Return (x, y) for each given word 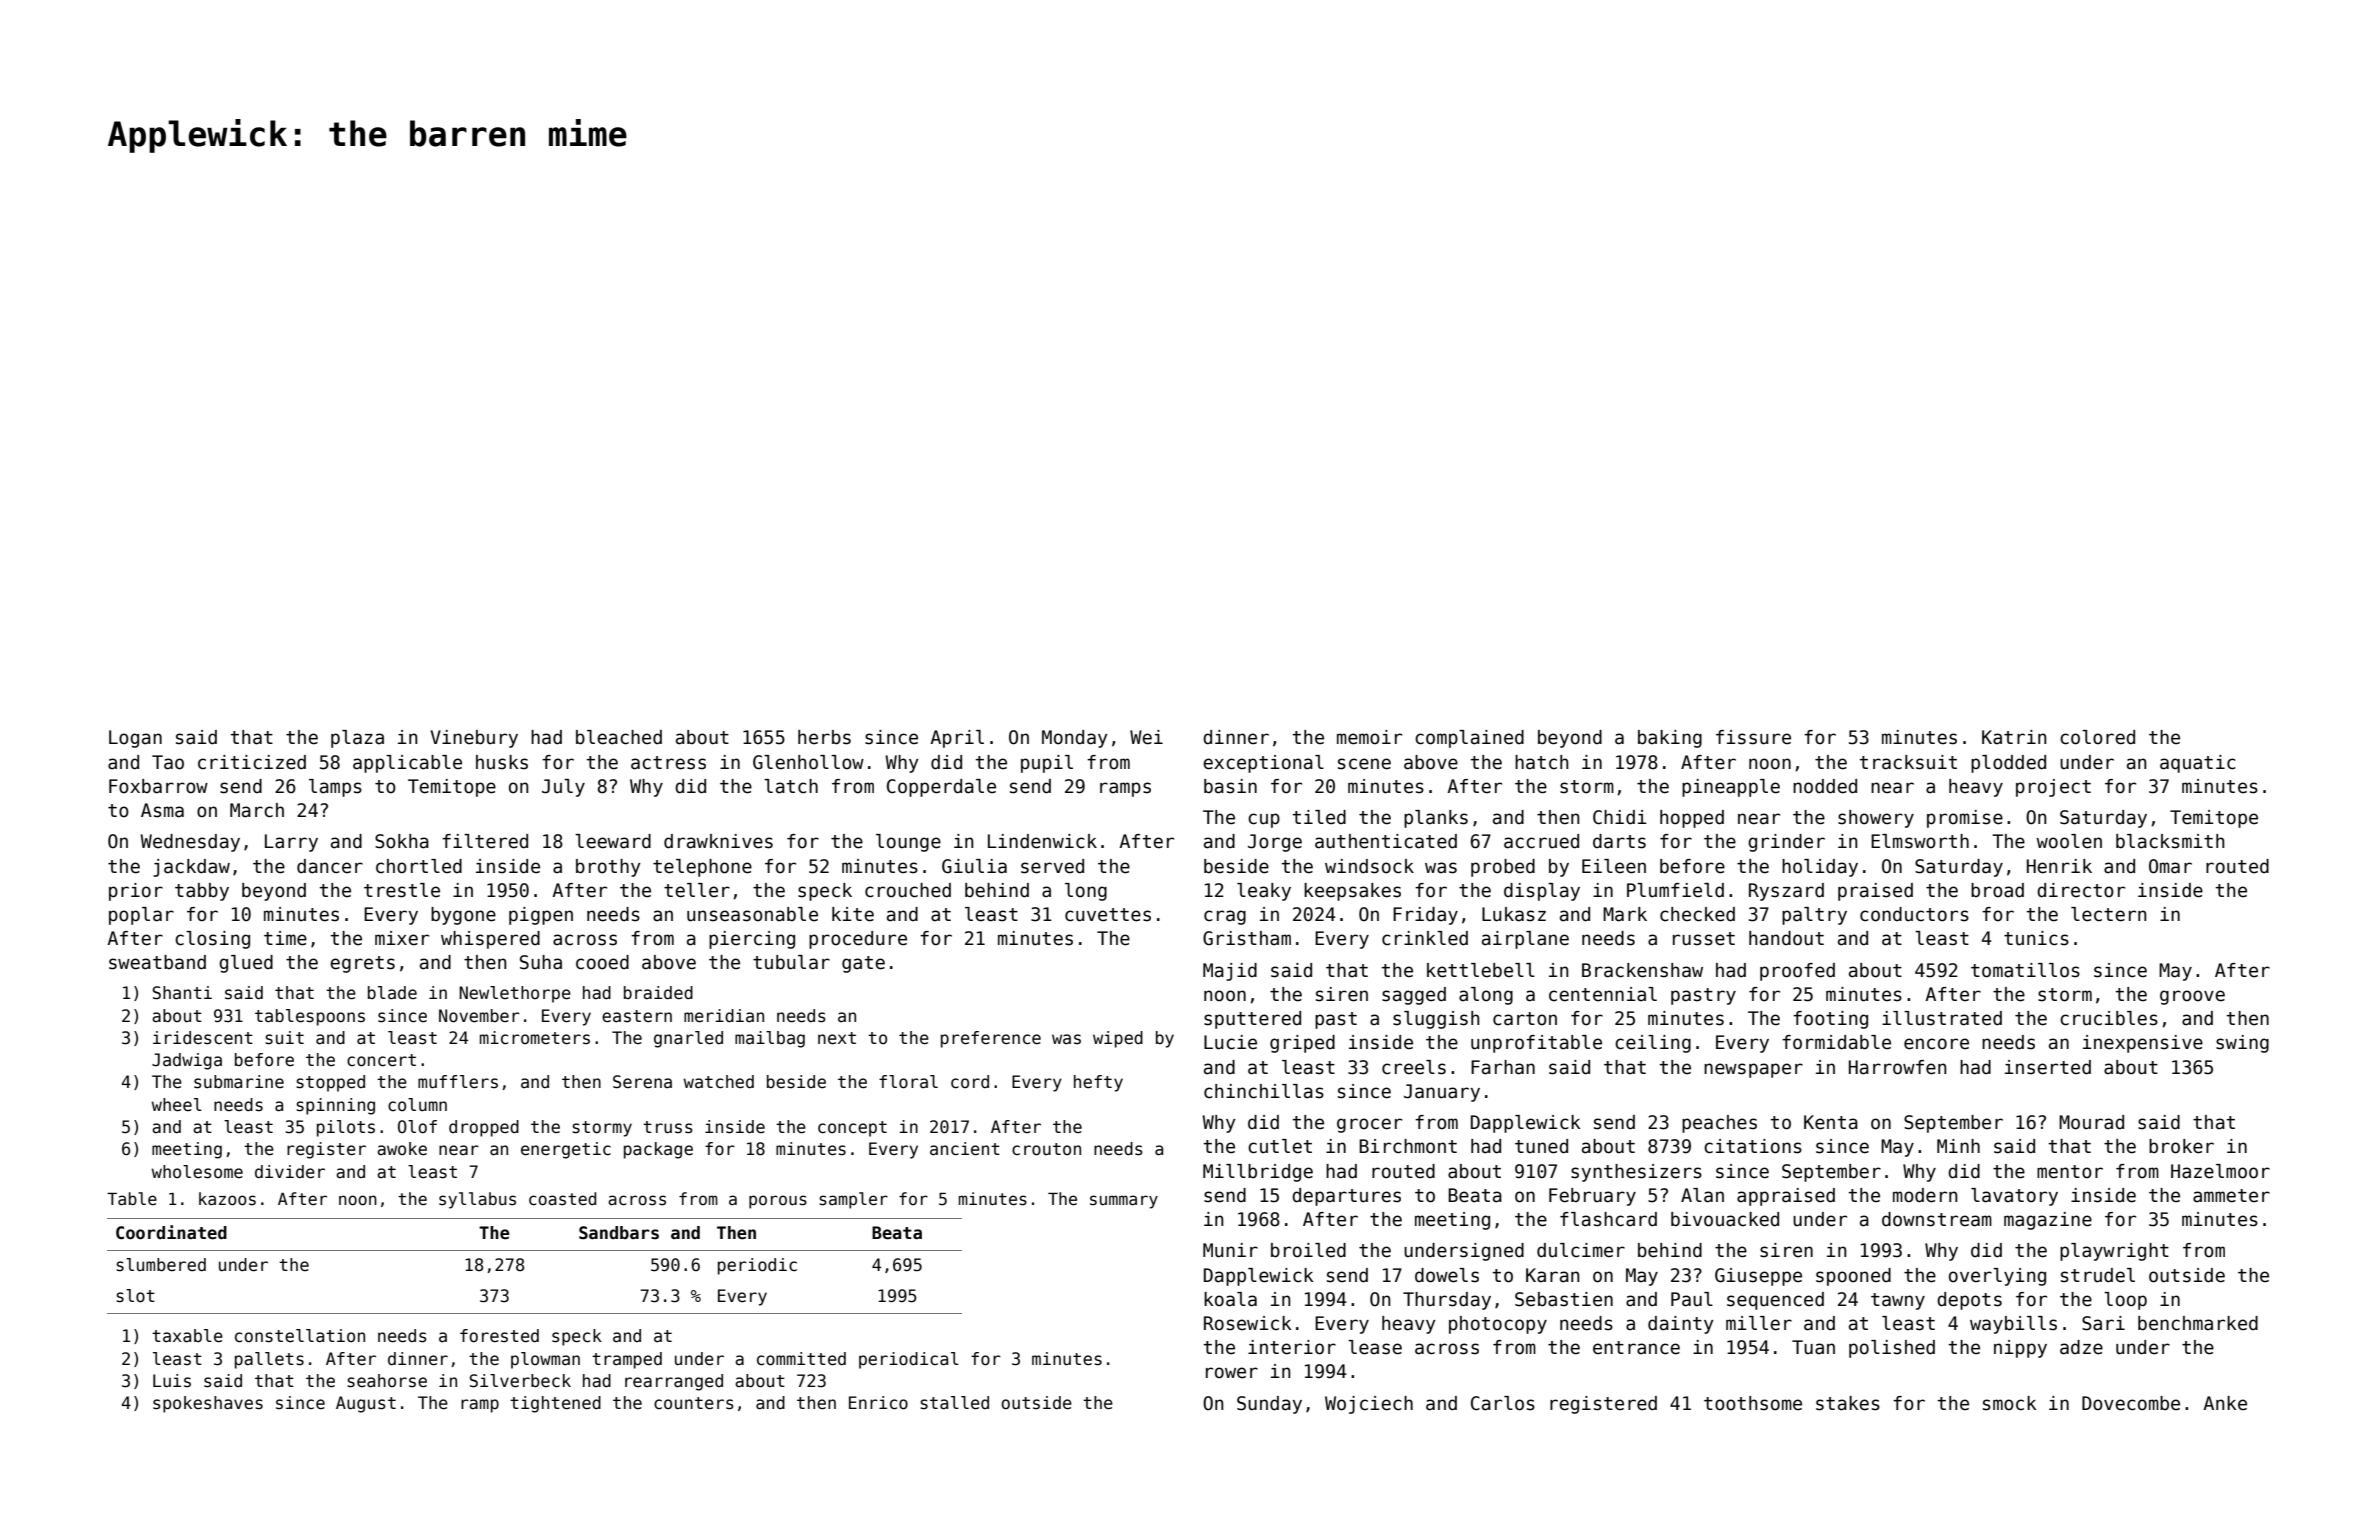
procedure (858, 940)
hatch (1542, 762)
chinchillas (1264, 1091)
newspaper (1753, 1070)
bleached (619, 737)
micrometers (535, 1038)
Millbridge (1258, 1173)
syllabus (477, 1200)
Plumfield (1675, 890)
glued (246, 964)
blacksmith (2170, 841)
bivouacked (1725, 1219)
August (366, 1404)
